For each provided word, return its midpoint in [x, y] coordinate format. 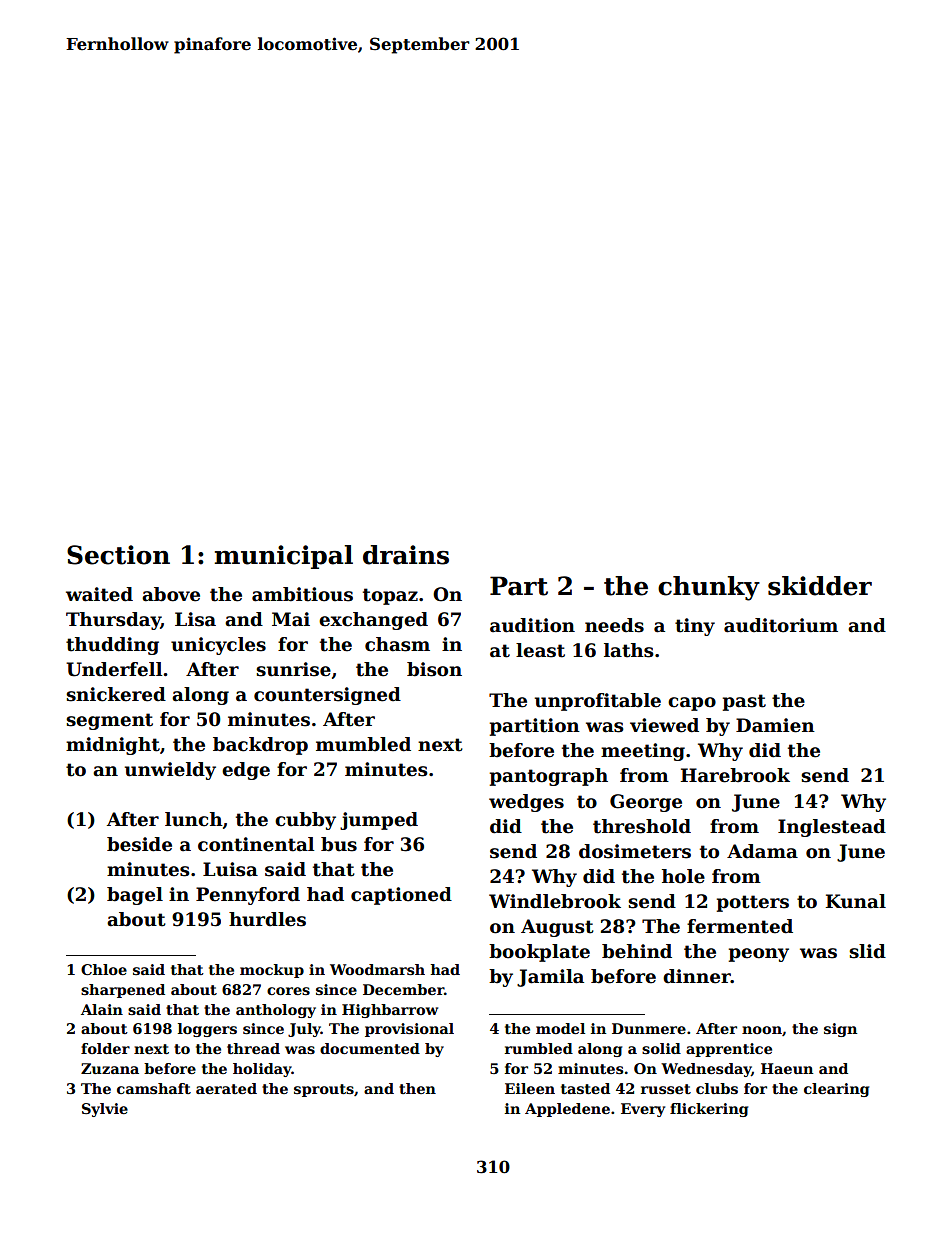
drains [406, 555]
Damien [775, 725]
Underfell [114, 669]
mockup [272, 971]
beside [139, 844]
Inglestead [832, 828]
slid [867, 951]
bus [339, 844]
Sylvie [105, 1110]
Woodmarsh [377, 969]
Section [118, 555]
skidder [820, 586]
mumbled [363, 744]
